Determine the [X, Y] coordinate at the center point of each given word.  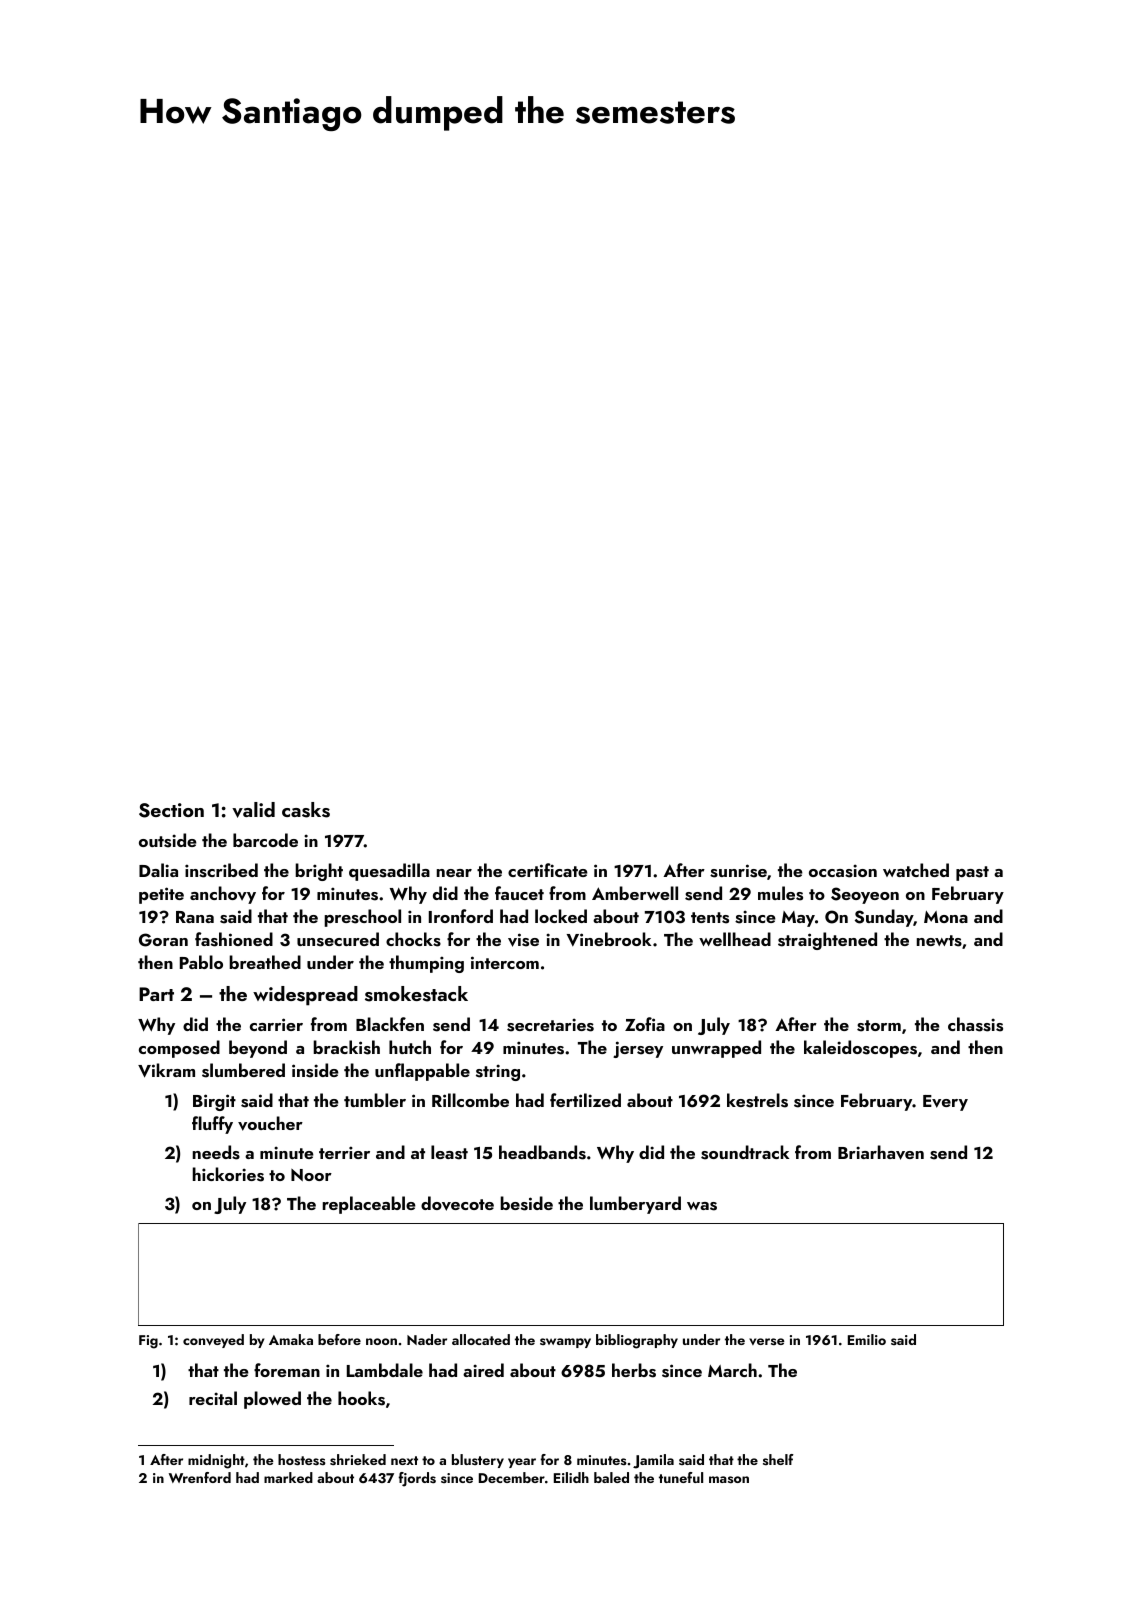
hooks [361, 1398]
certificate [548, 870]
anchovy [223, 895]
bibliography [637, 1341]
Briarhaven [881, 1152]
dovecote [457, 1203]
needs [216, 1152]
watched [916, 870]
